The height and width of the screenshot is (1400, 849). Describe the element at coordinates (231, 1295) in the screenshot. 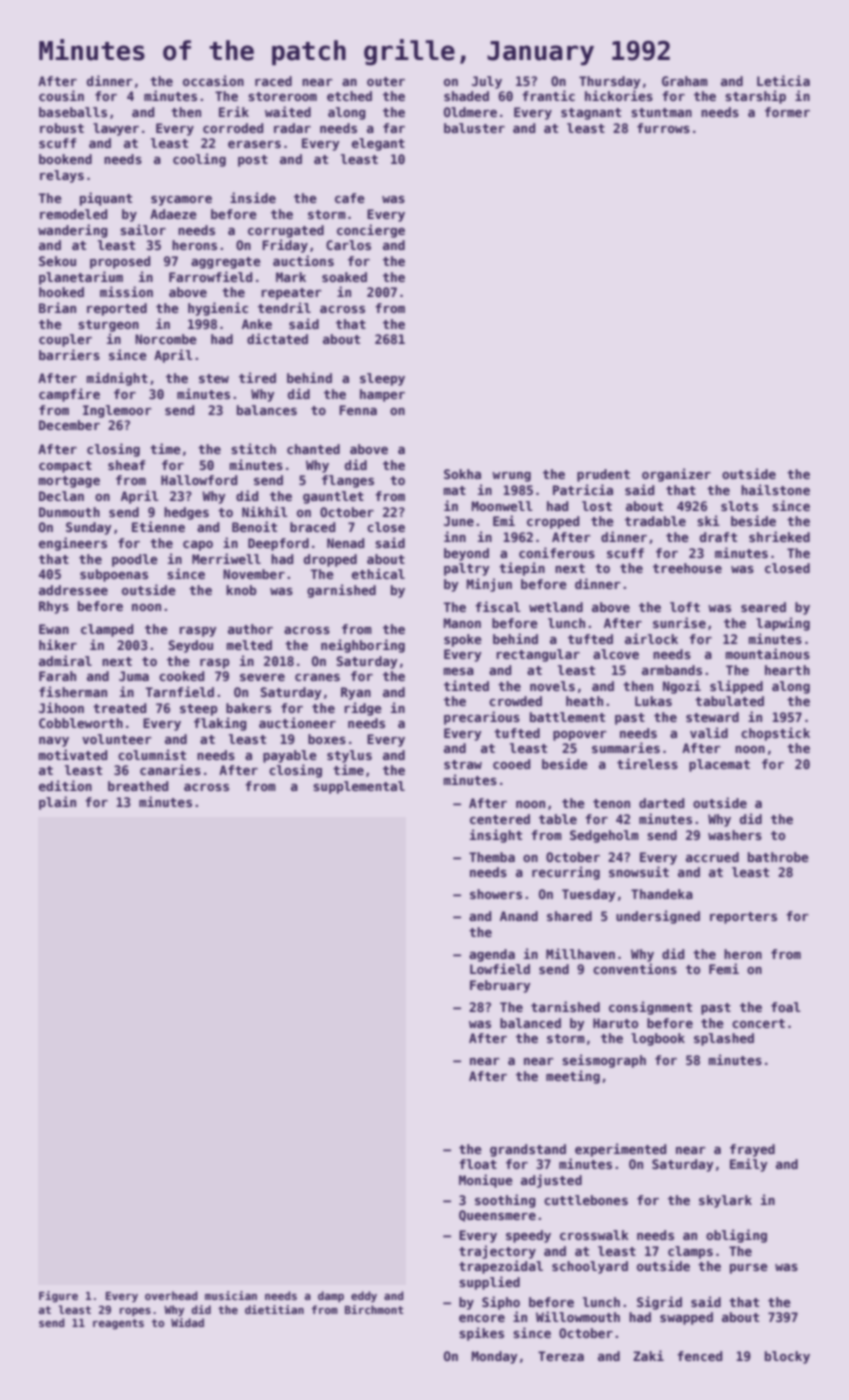

I see `musician` at that location.
